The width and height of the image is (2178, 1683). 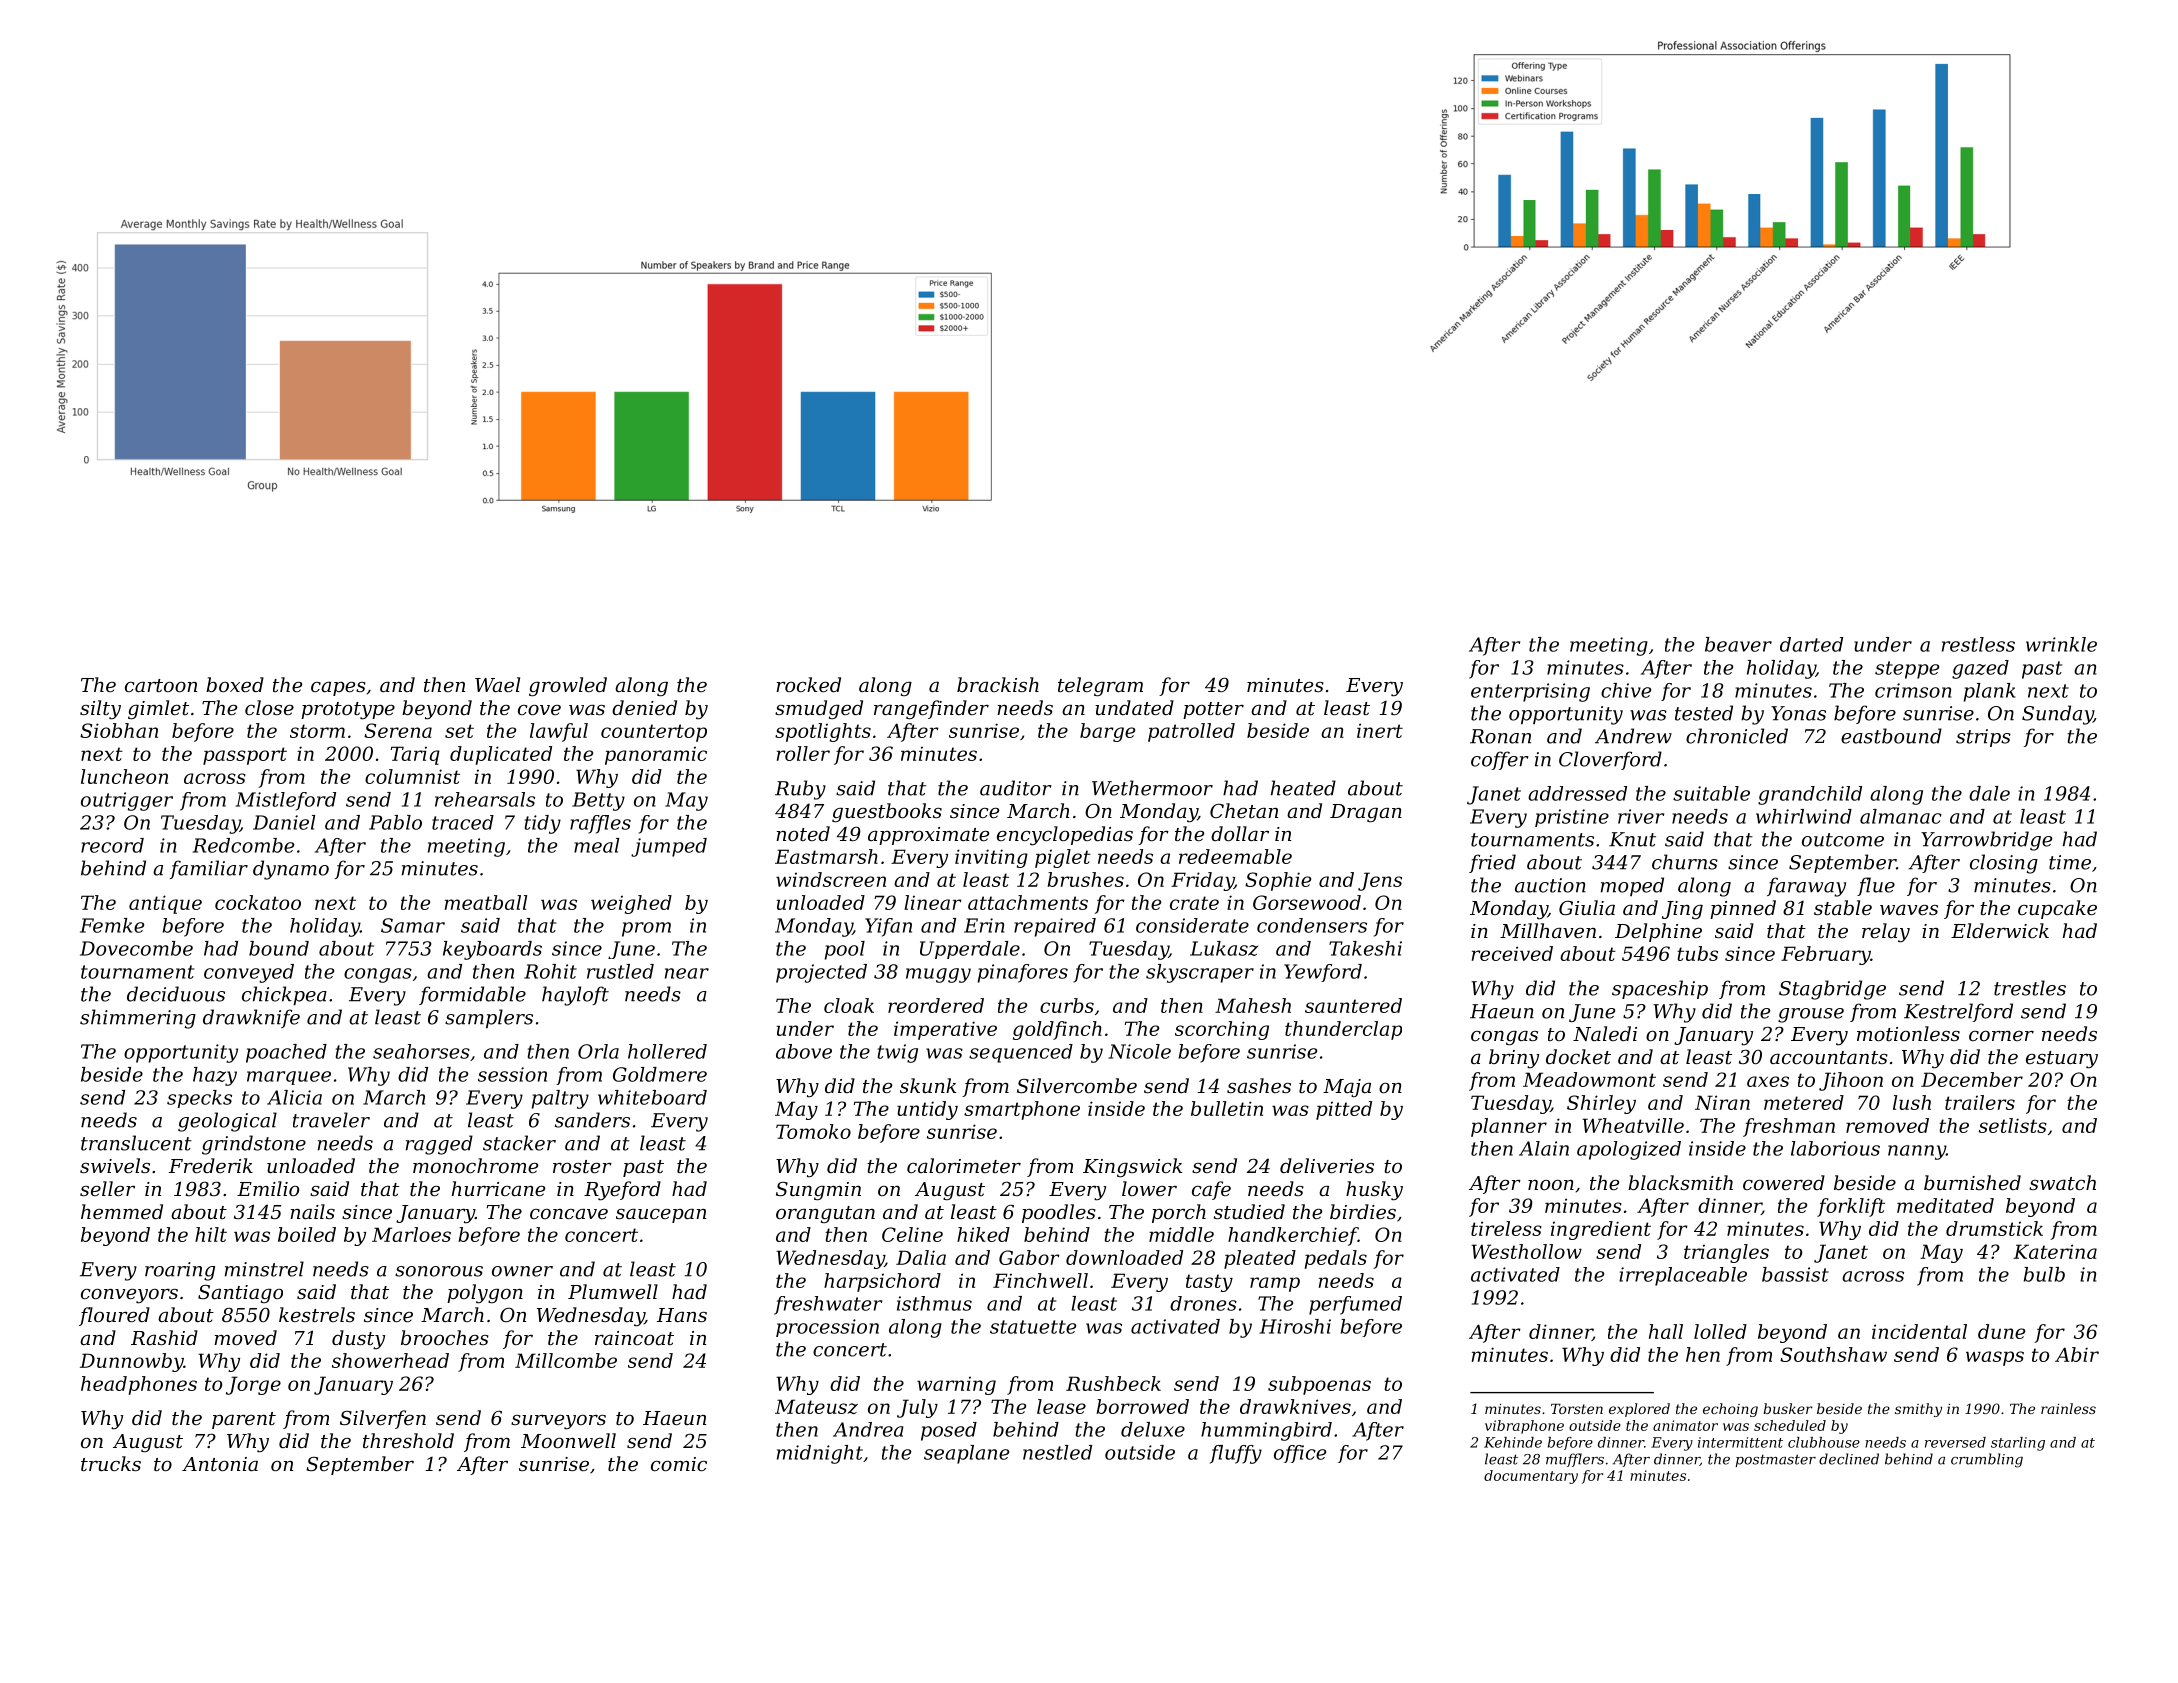 What do you see at coordinates (383, 1419) in the image?
I see `Silverfen` at bounding box center [383, 1419].
